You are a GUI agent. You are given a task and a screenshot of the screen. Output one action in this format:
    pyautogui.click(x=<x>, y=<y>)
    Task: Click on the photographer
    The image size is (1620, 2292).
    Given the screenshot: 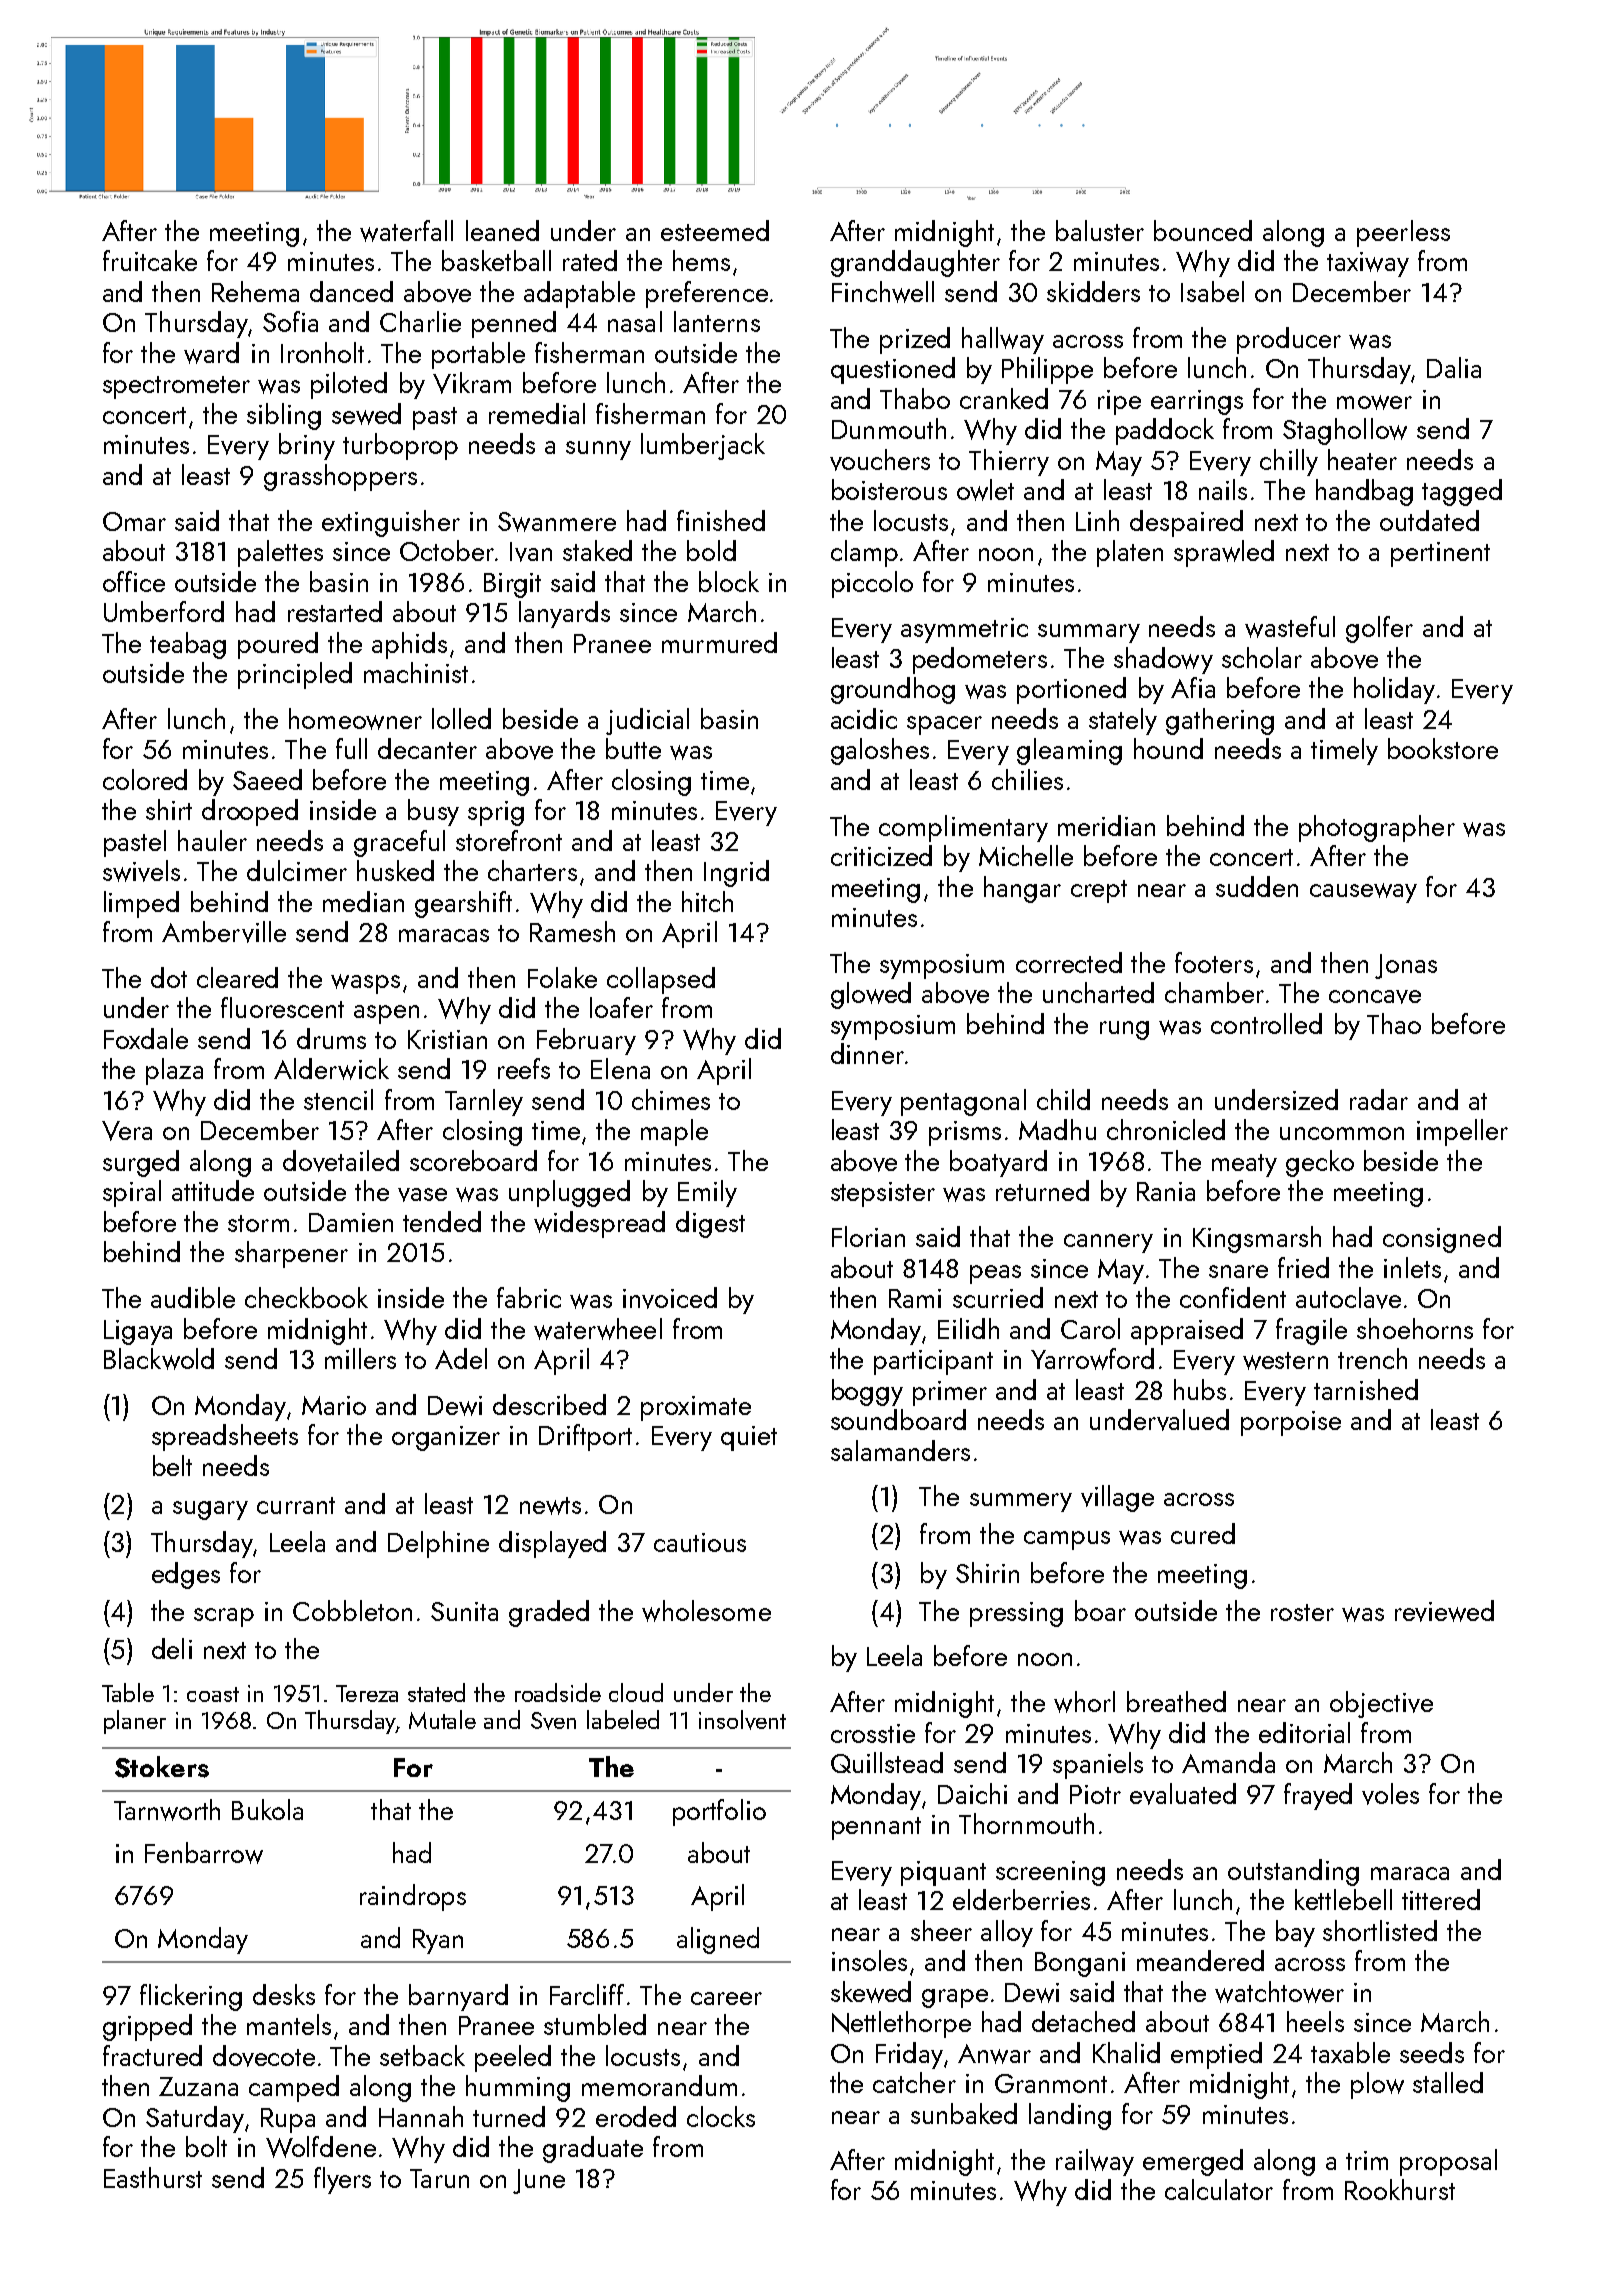 What is the action you would take?
    pyautogui.click(x=1377, y=828)
